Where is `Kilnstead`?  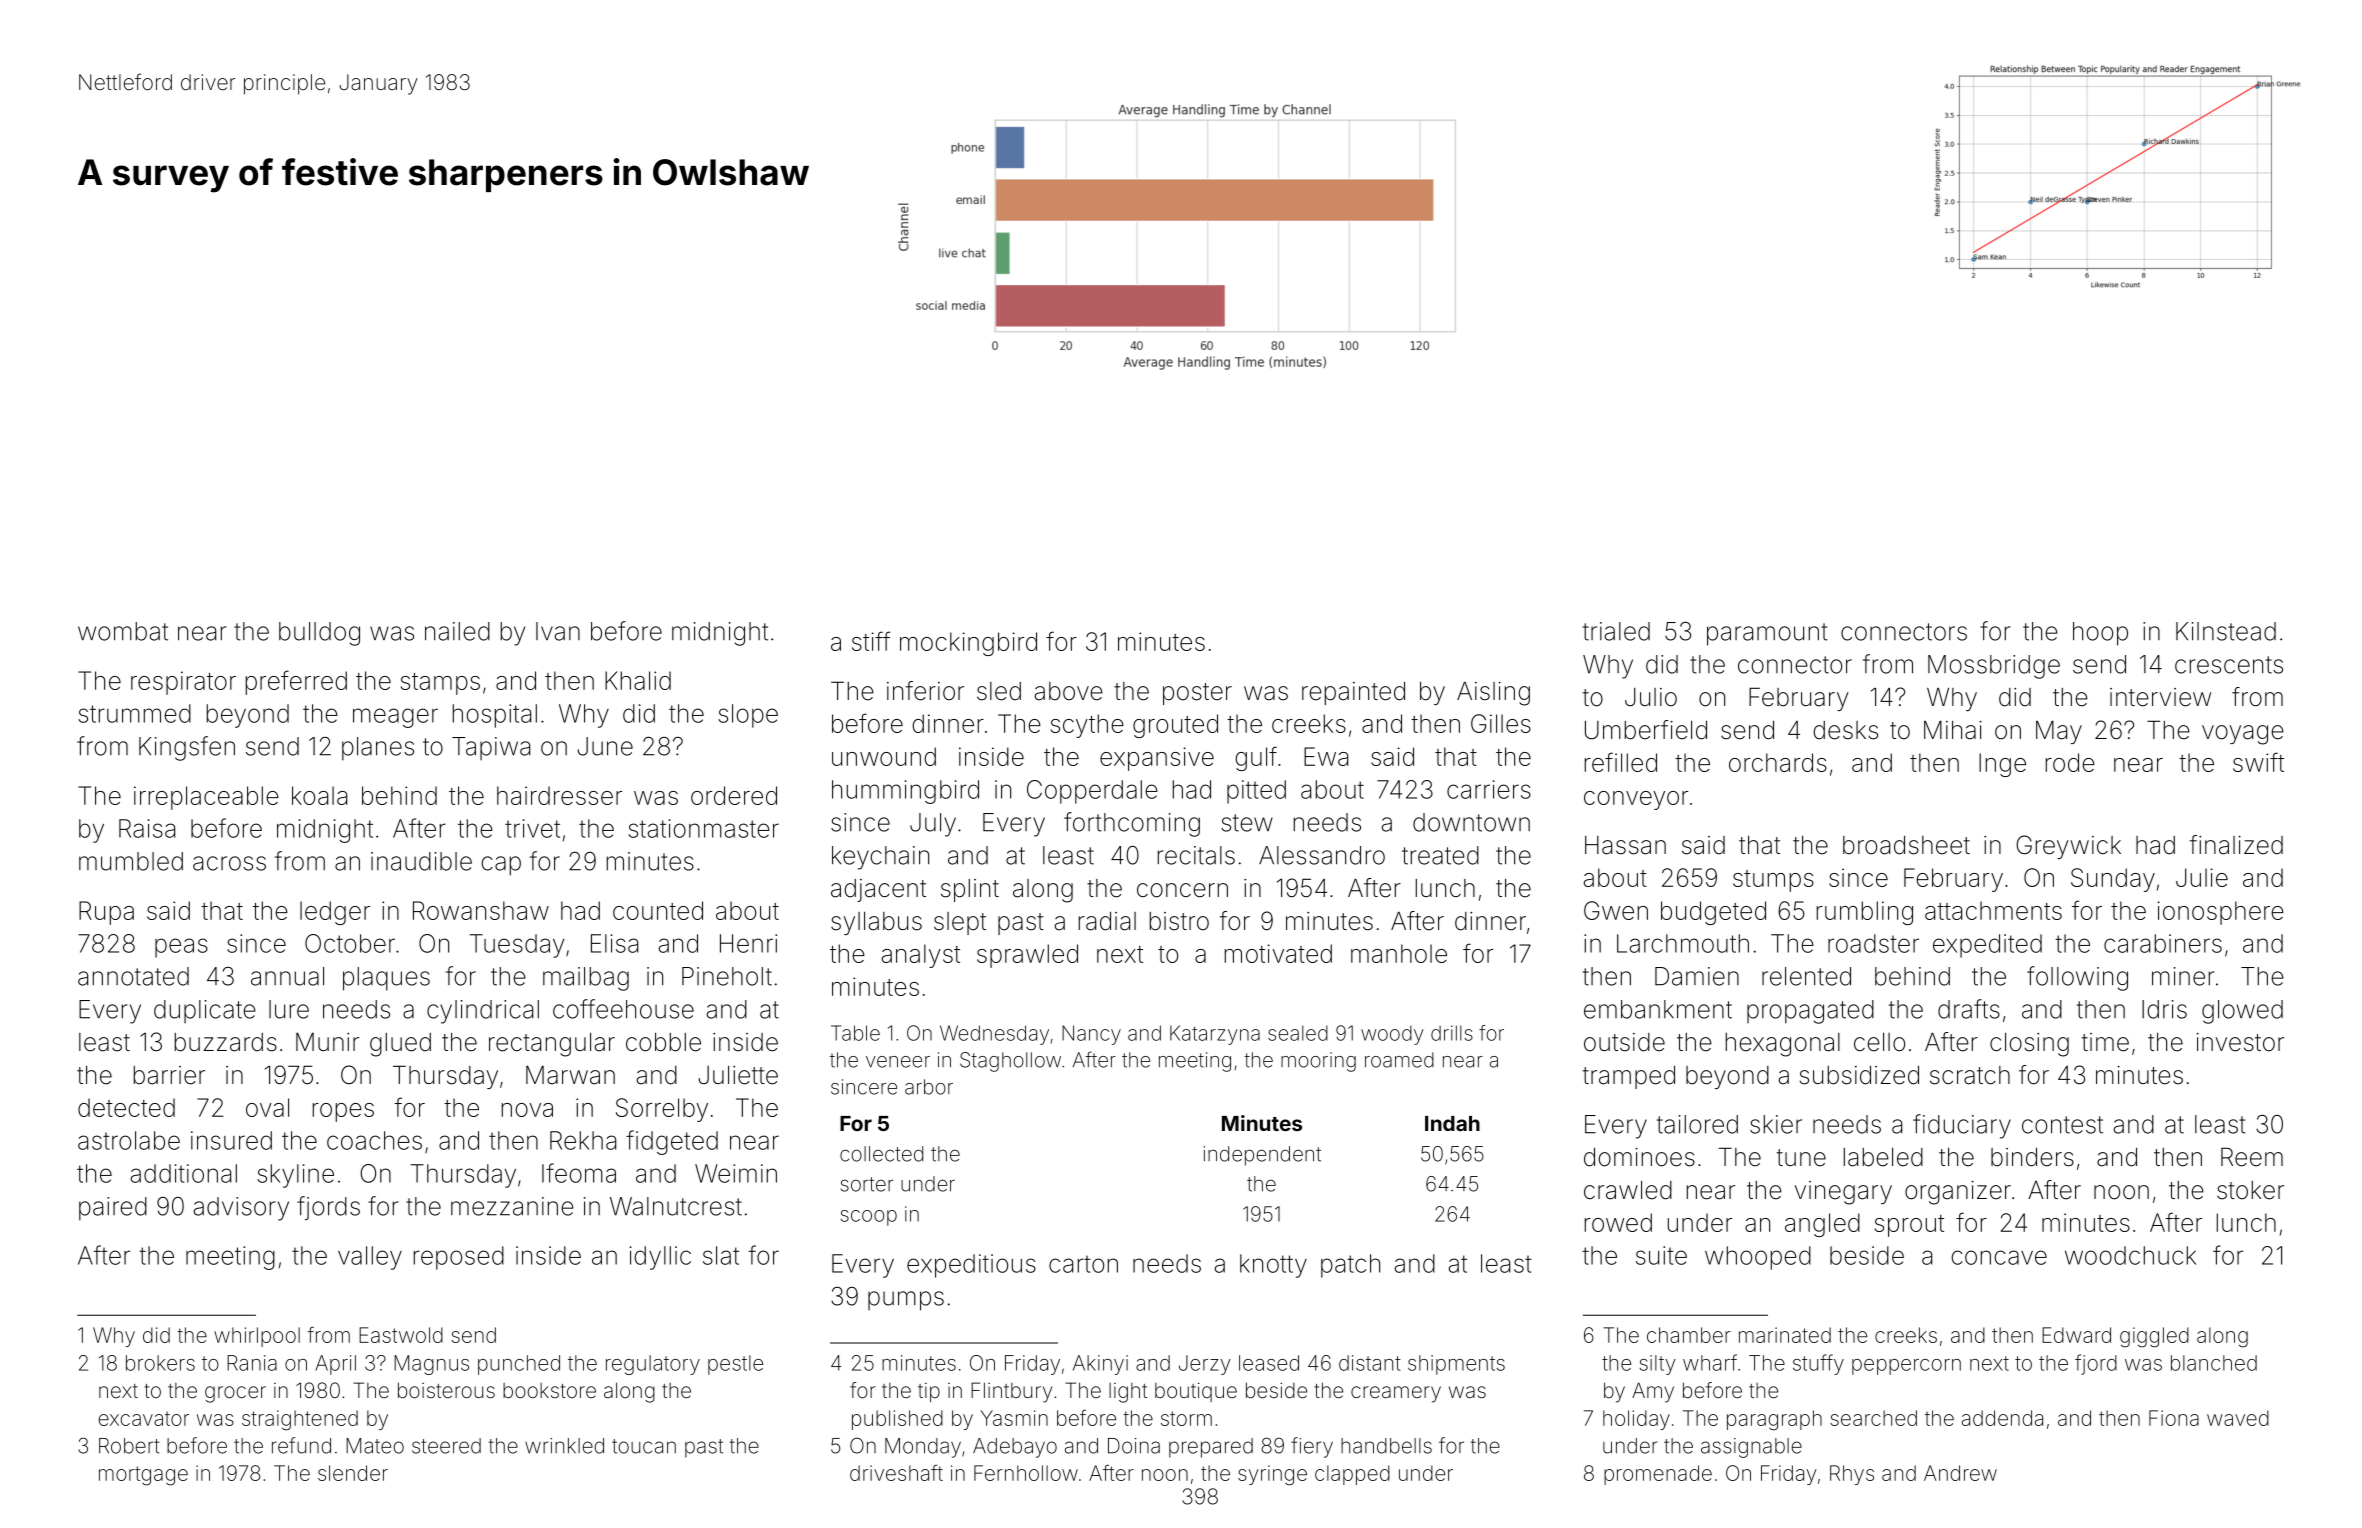 Kilnstead is located at coordinates (2226, 631).
